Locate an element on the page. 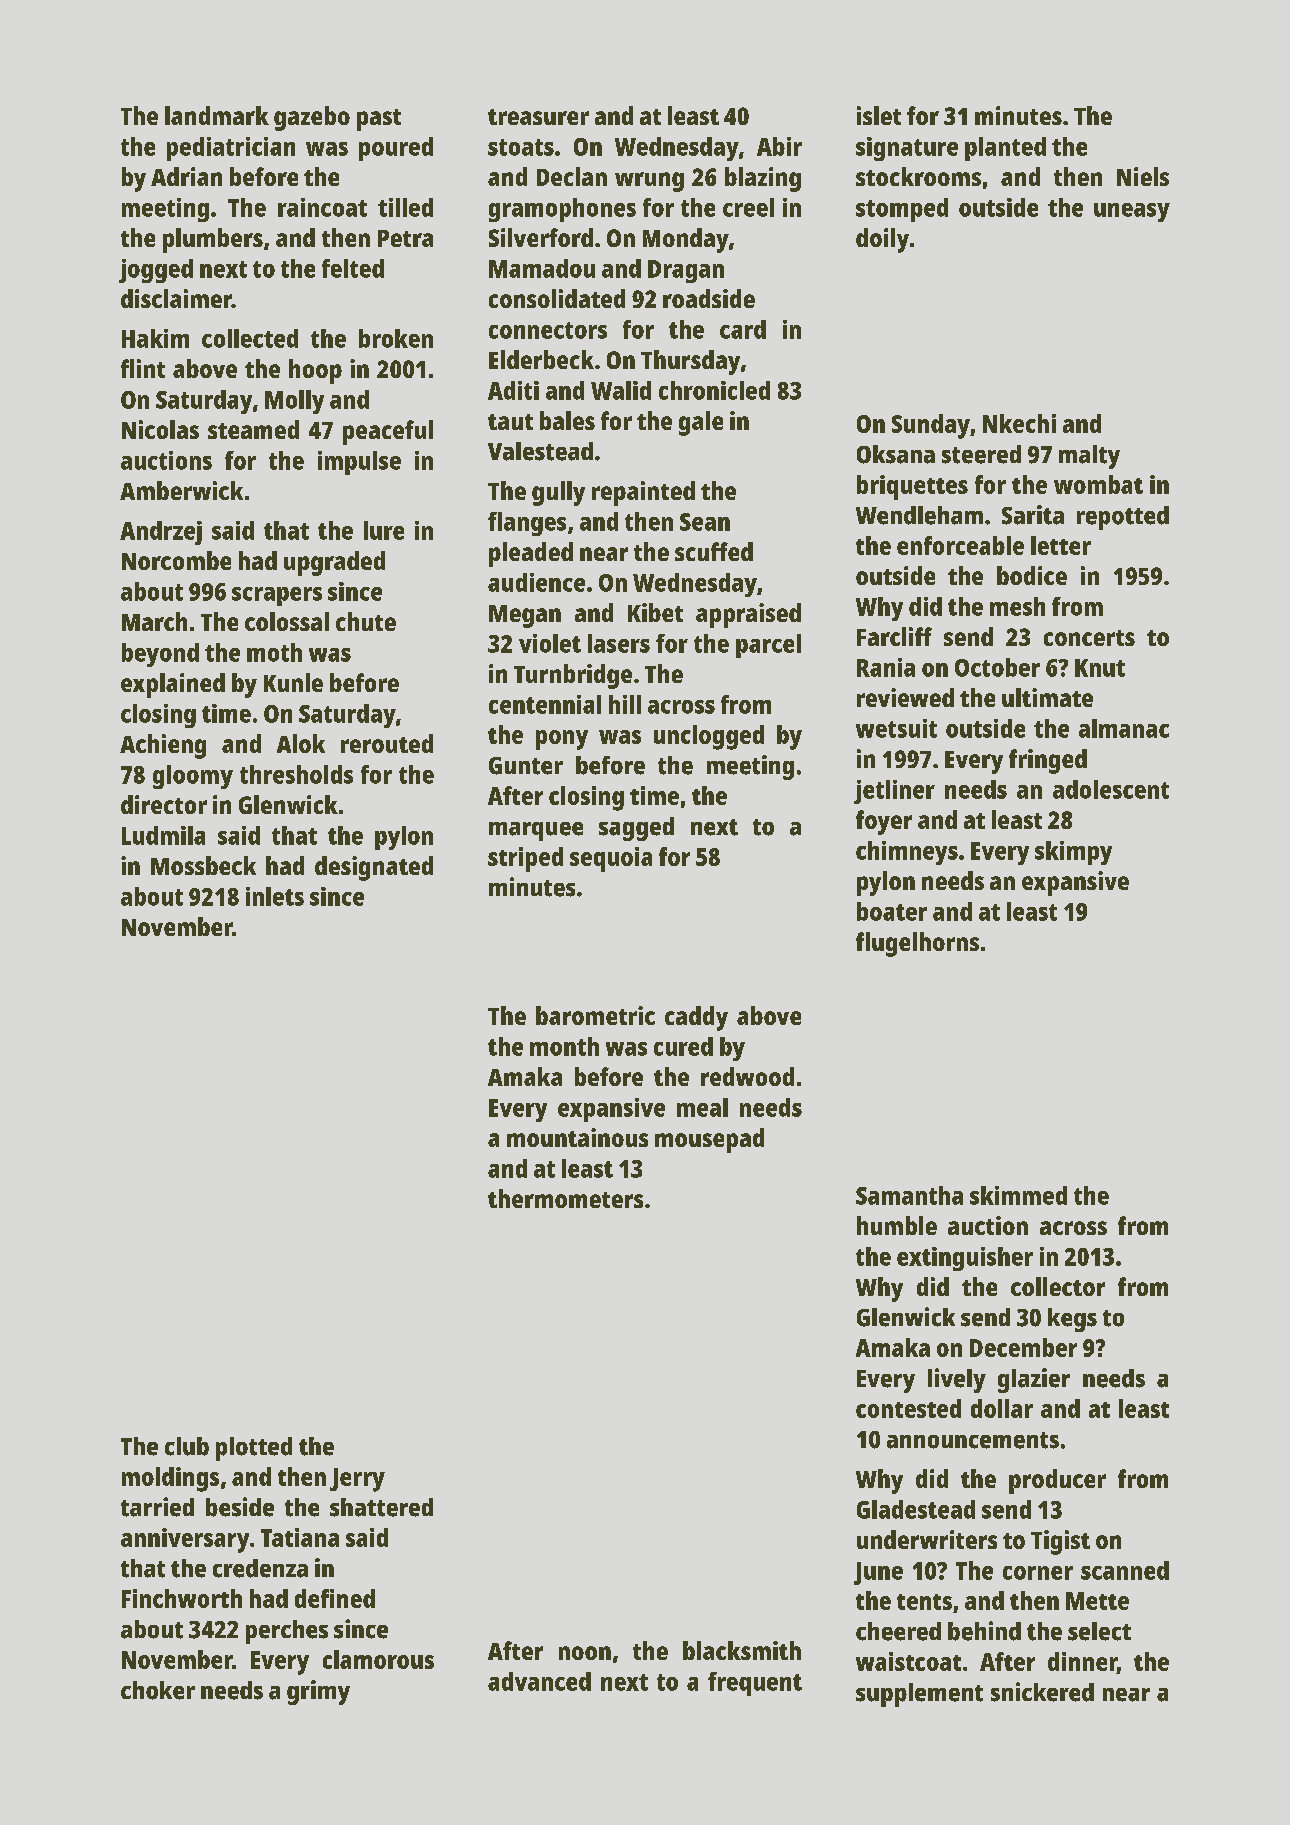 The width and height of the document is (1290, 1825). thermometers is located at coordinates (565, 1198).
